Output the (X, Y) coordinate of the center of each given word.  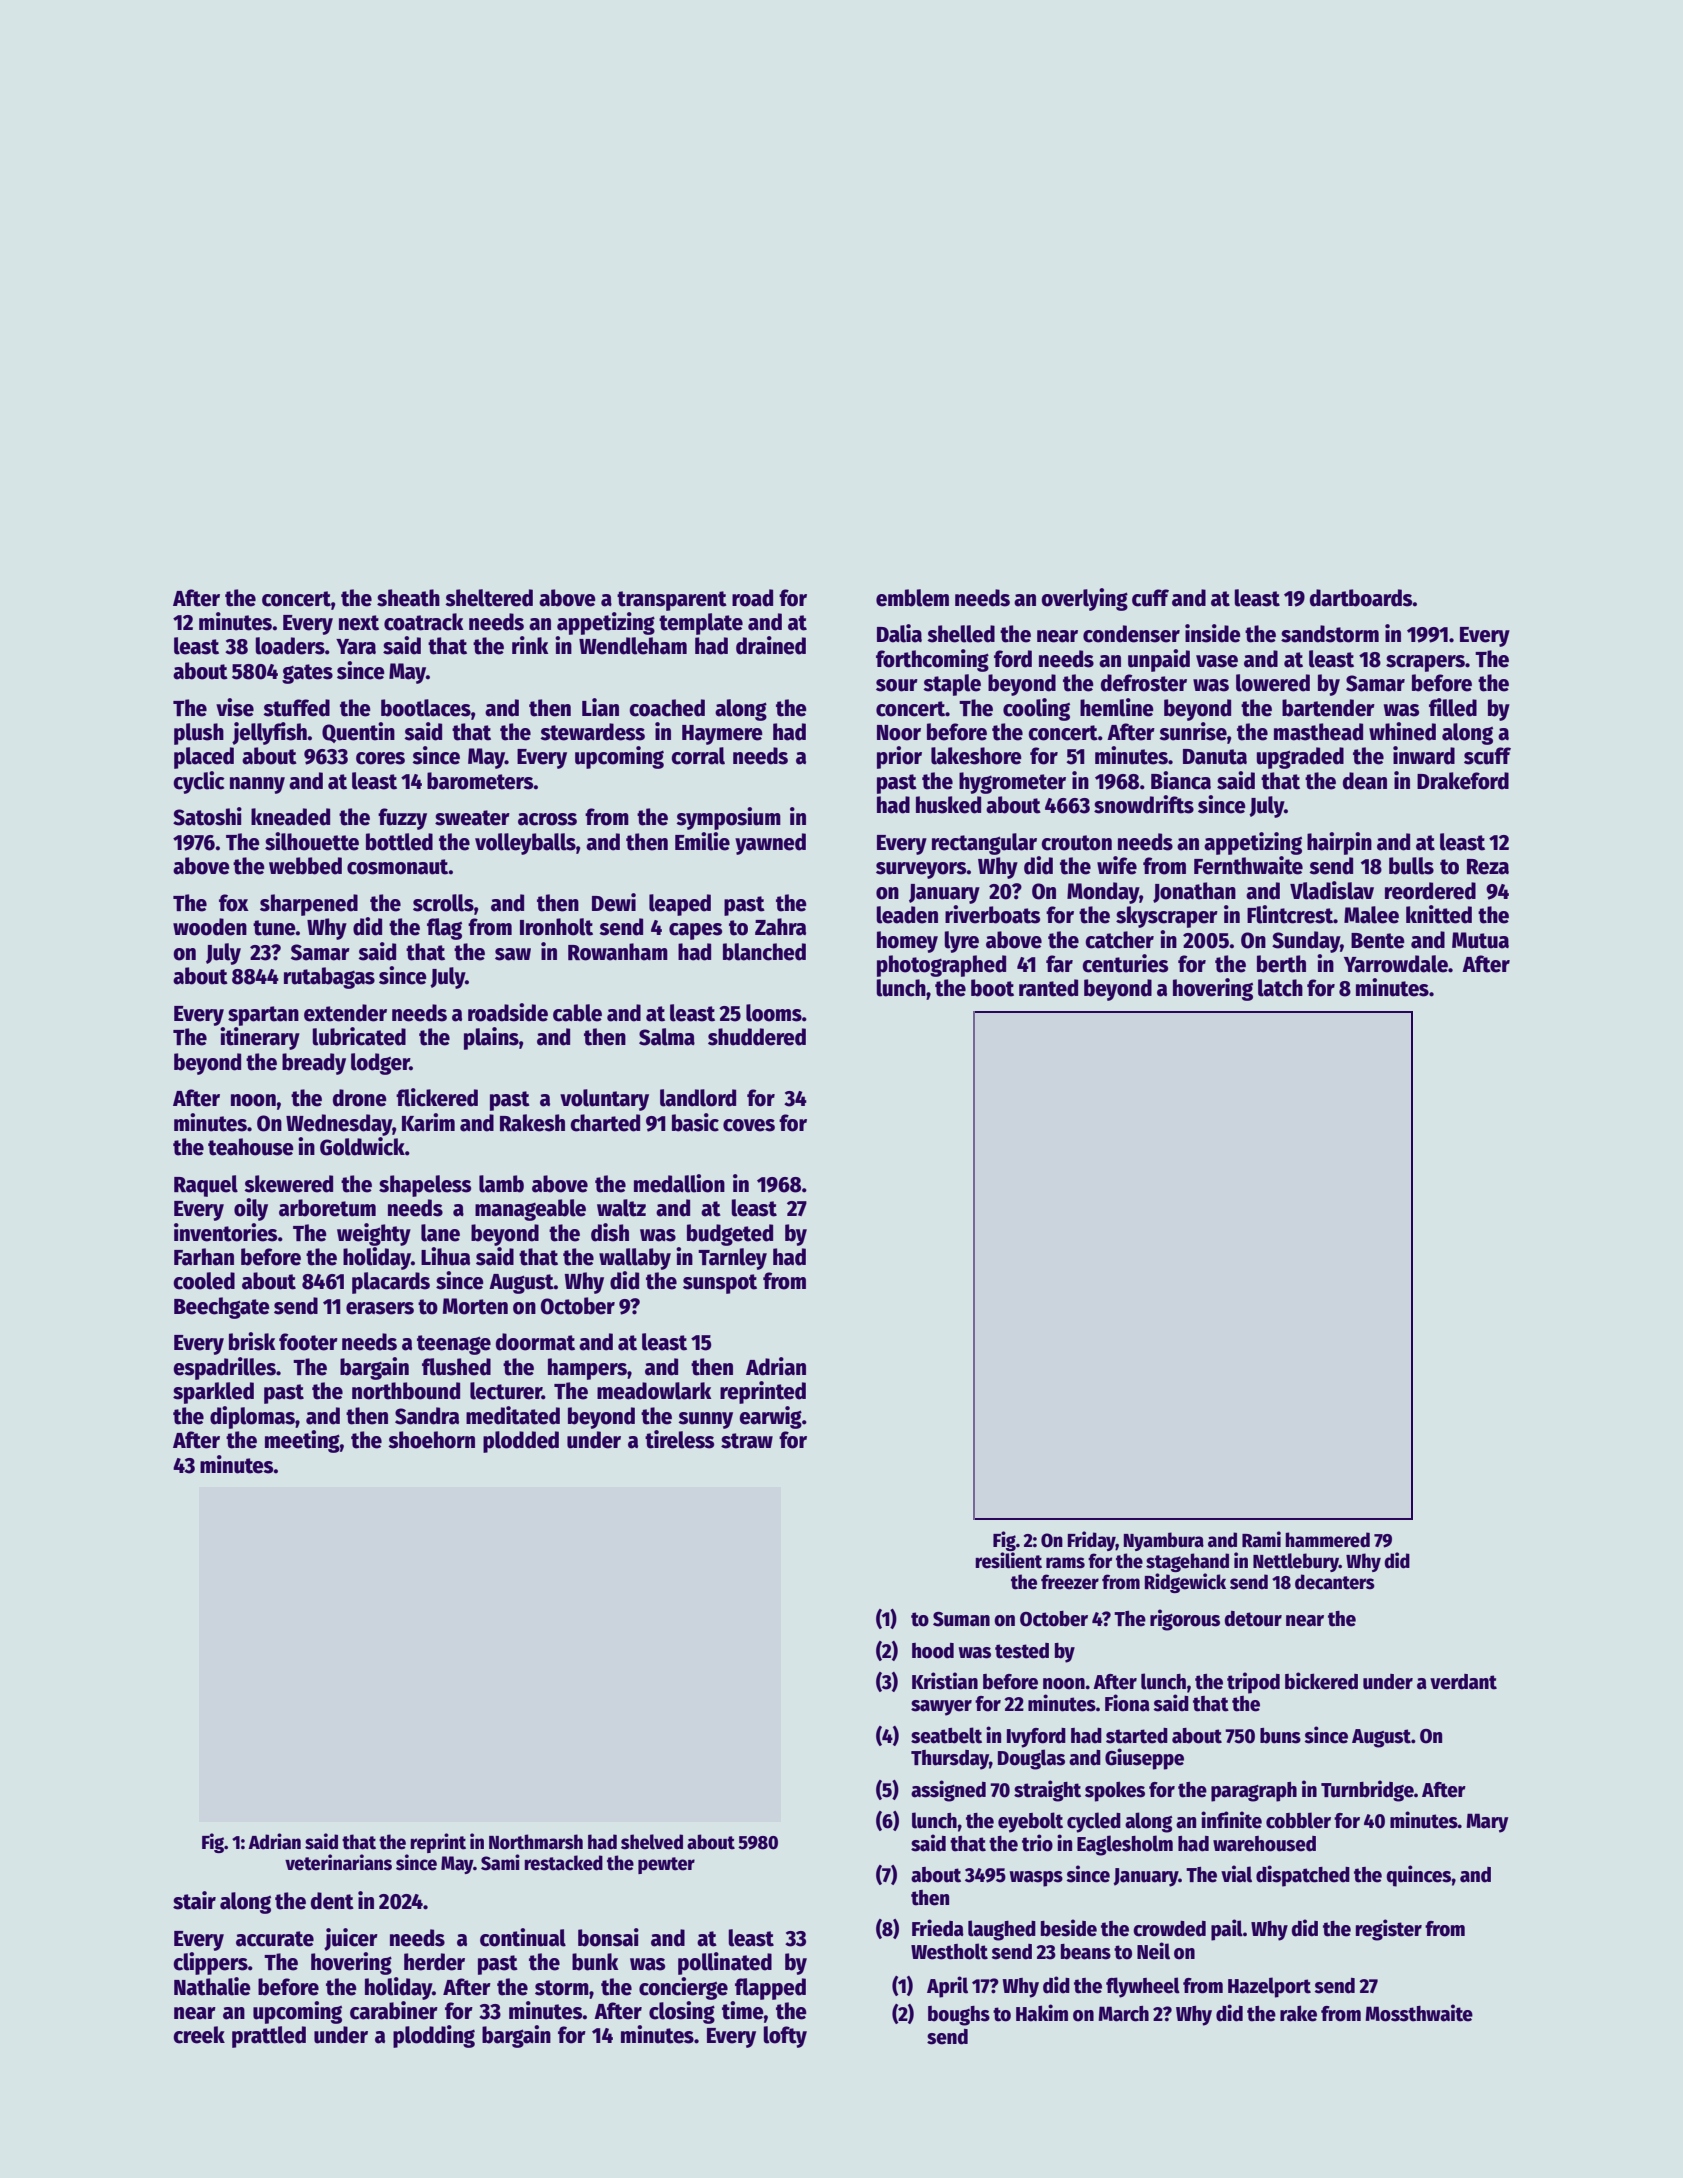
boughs (959, 2016)
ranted (1048, 988)
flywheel (1143, 1987)
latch (1280, 988)
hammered (1327, 1540)
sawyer (941, 1708)
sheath (408, 598)
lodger (380, 1064)
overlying (1084, 599)
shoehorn (431, 1440)
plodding (434, 2036)
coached (667, 708)
